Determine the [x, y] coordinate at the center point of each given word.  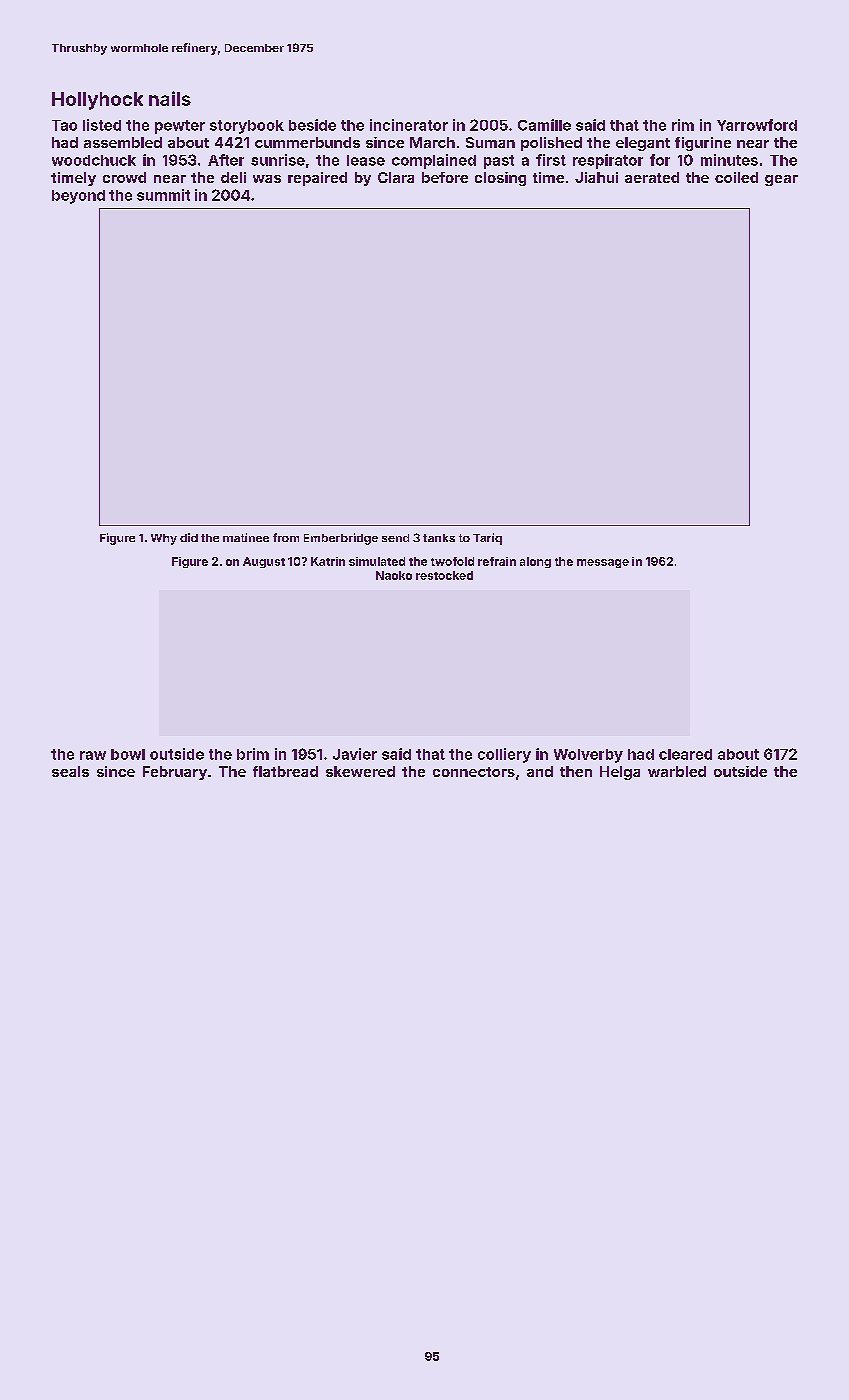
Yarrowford [757, 125]
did [189, 537]
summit [163, 195]
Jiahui [596, 177]
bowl [128, 754]
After [226, 160]
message [603, 563]
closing [500, 179]
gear [781, 180]
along [535, 562]
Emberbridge [341, 539]
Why [164, 539]
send [395, 538]
